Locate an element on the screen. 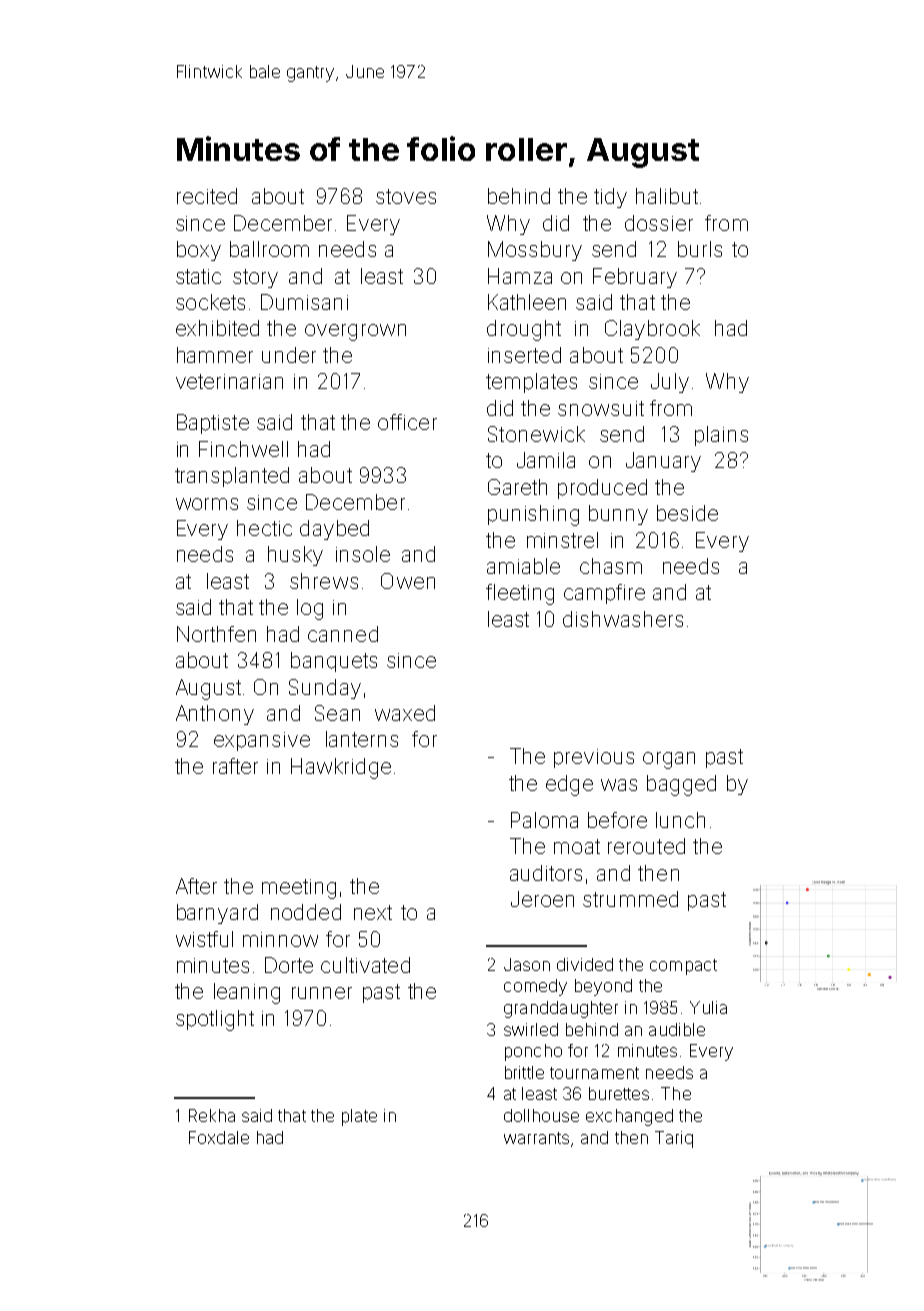 The image size is (924, 1311). Jason is located at coordinates (527, 964).
